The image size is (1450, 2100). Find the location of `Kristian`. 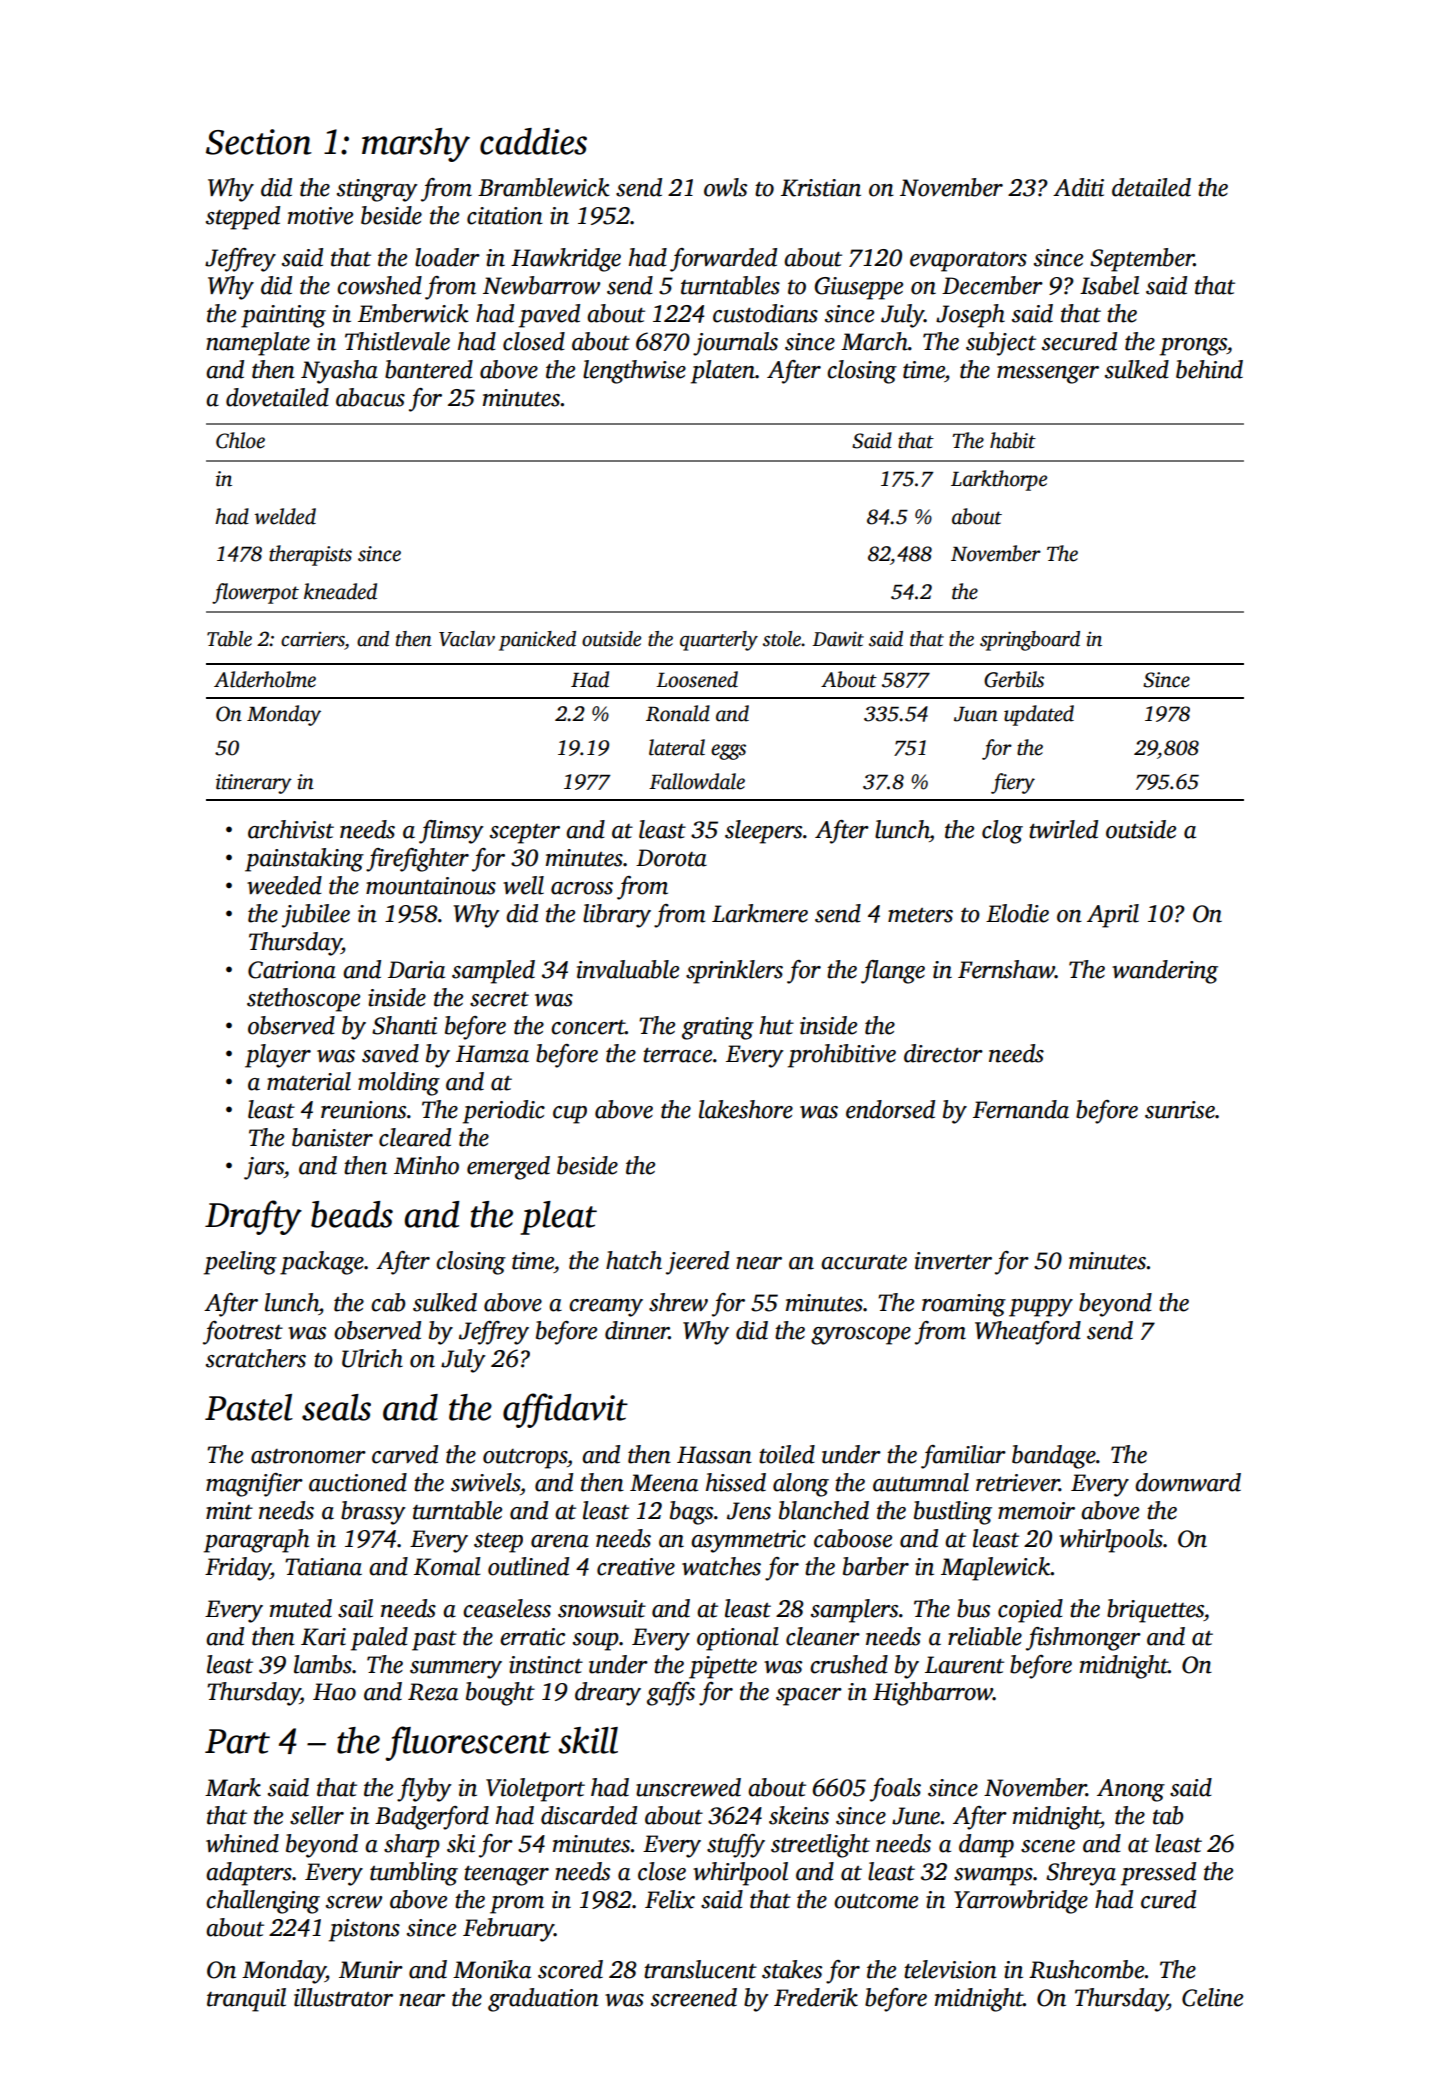

Kristian is located at coordinates (821, 188).
